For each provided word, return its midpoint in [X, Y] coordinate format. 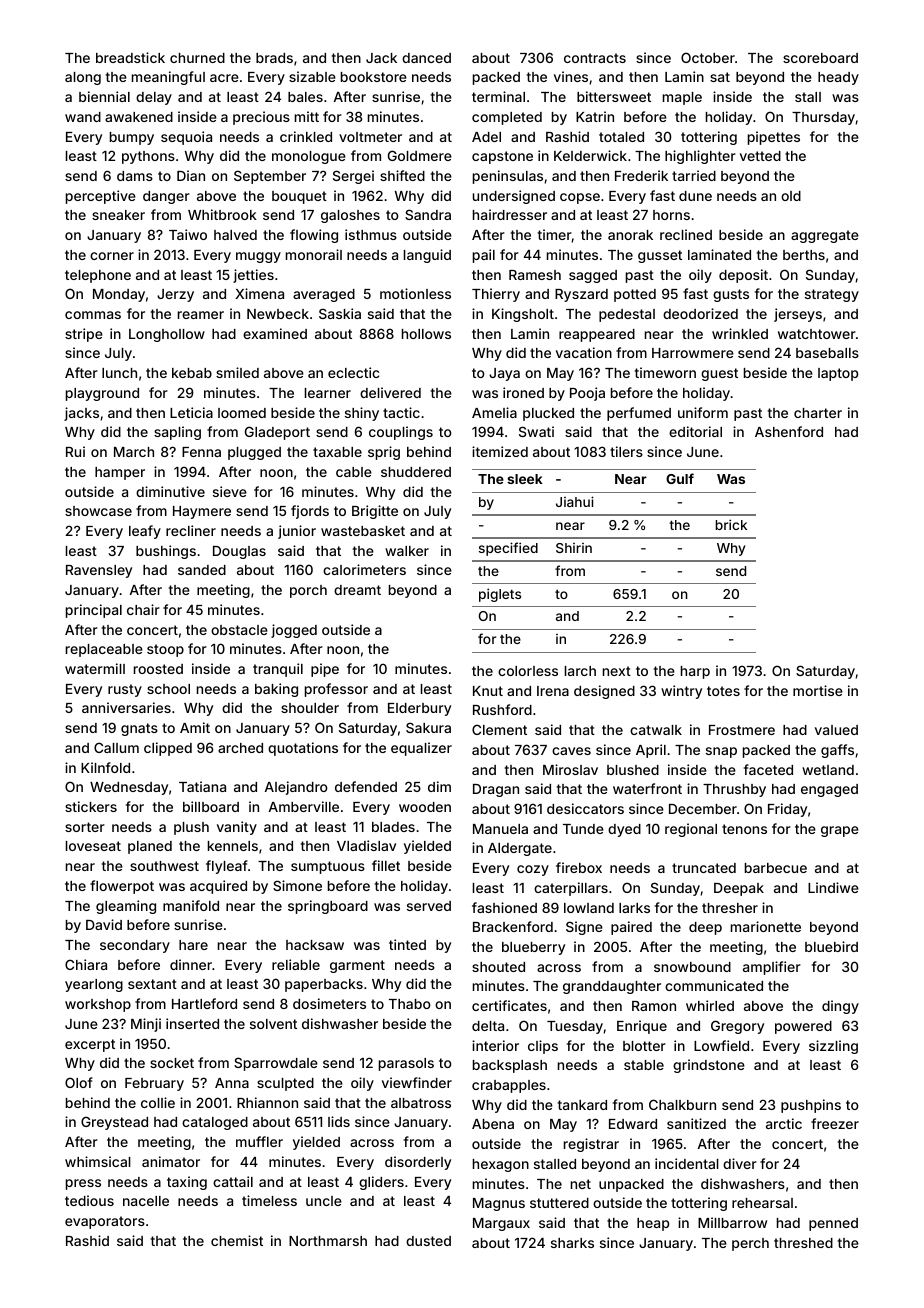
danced [426, 58]
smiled [237, 372]
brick [731, 524]
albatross [421, 1103]
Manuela [500, 829]
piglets [500, 595]
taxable [337, 452]
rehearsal [762, 1203]
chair [143, 609]
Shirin [574, 548]
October [708, 57]
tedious [89, 1200]
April [651, 751]
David [104, 924]
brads [274, 58]
